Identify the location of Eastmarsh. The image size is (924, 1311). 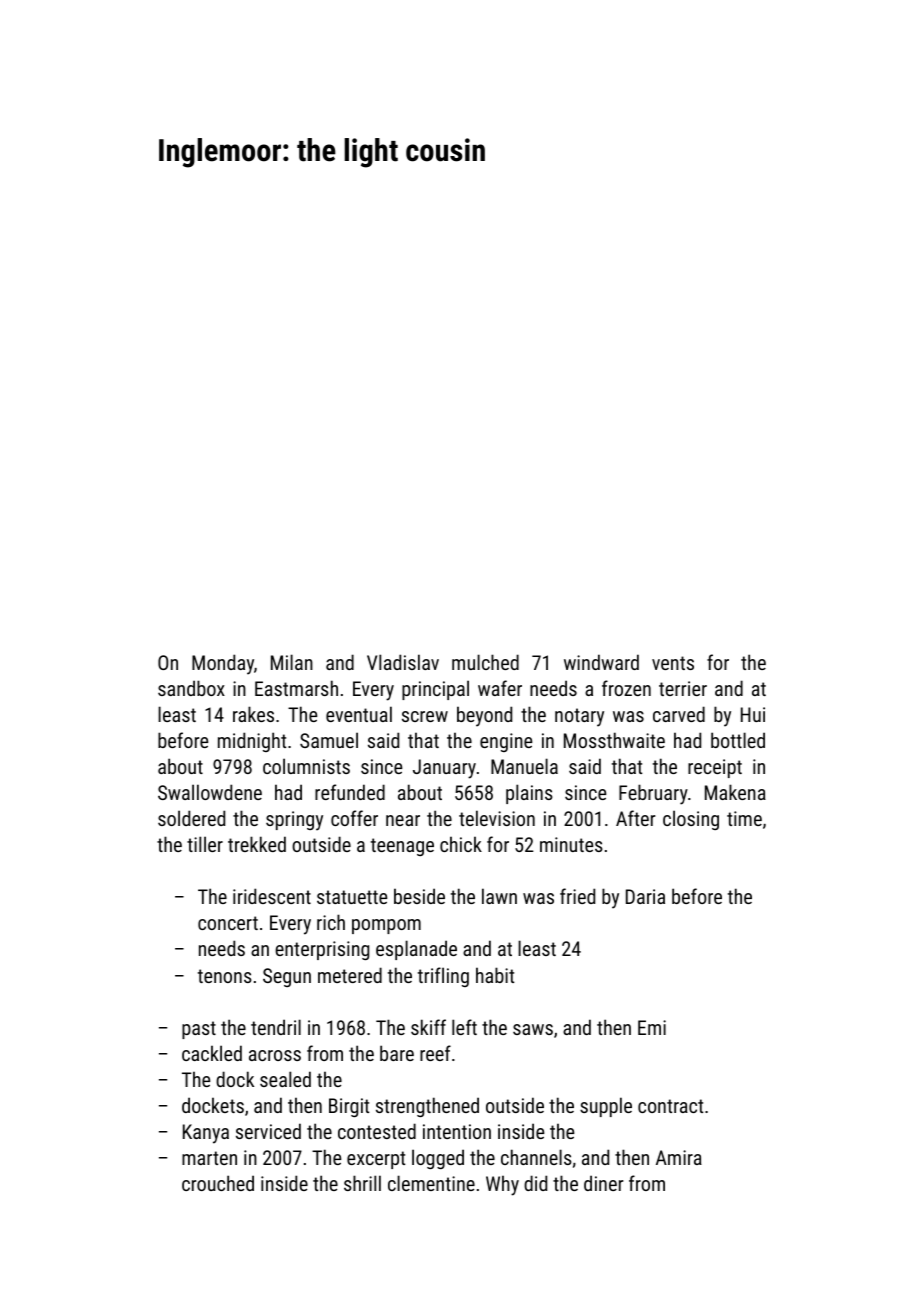
(296, 688).
